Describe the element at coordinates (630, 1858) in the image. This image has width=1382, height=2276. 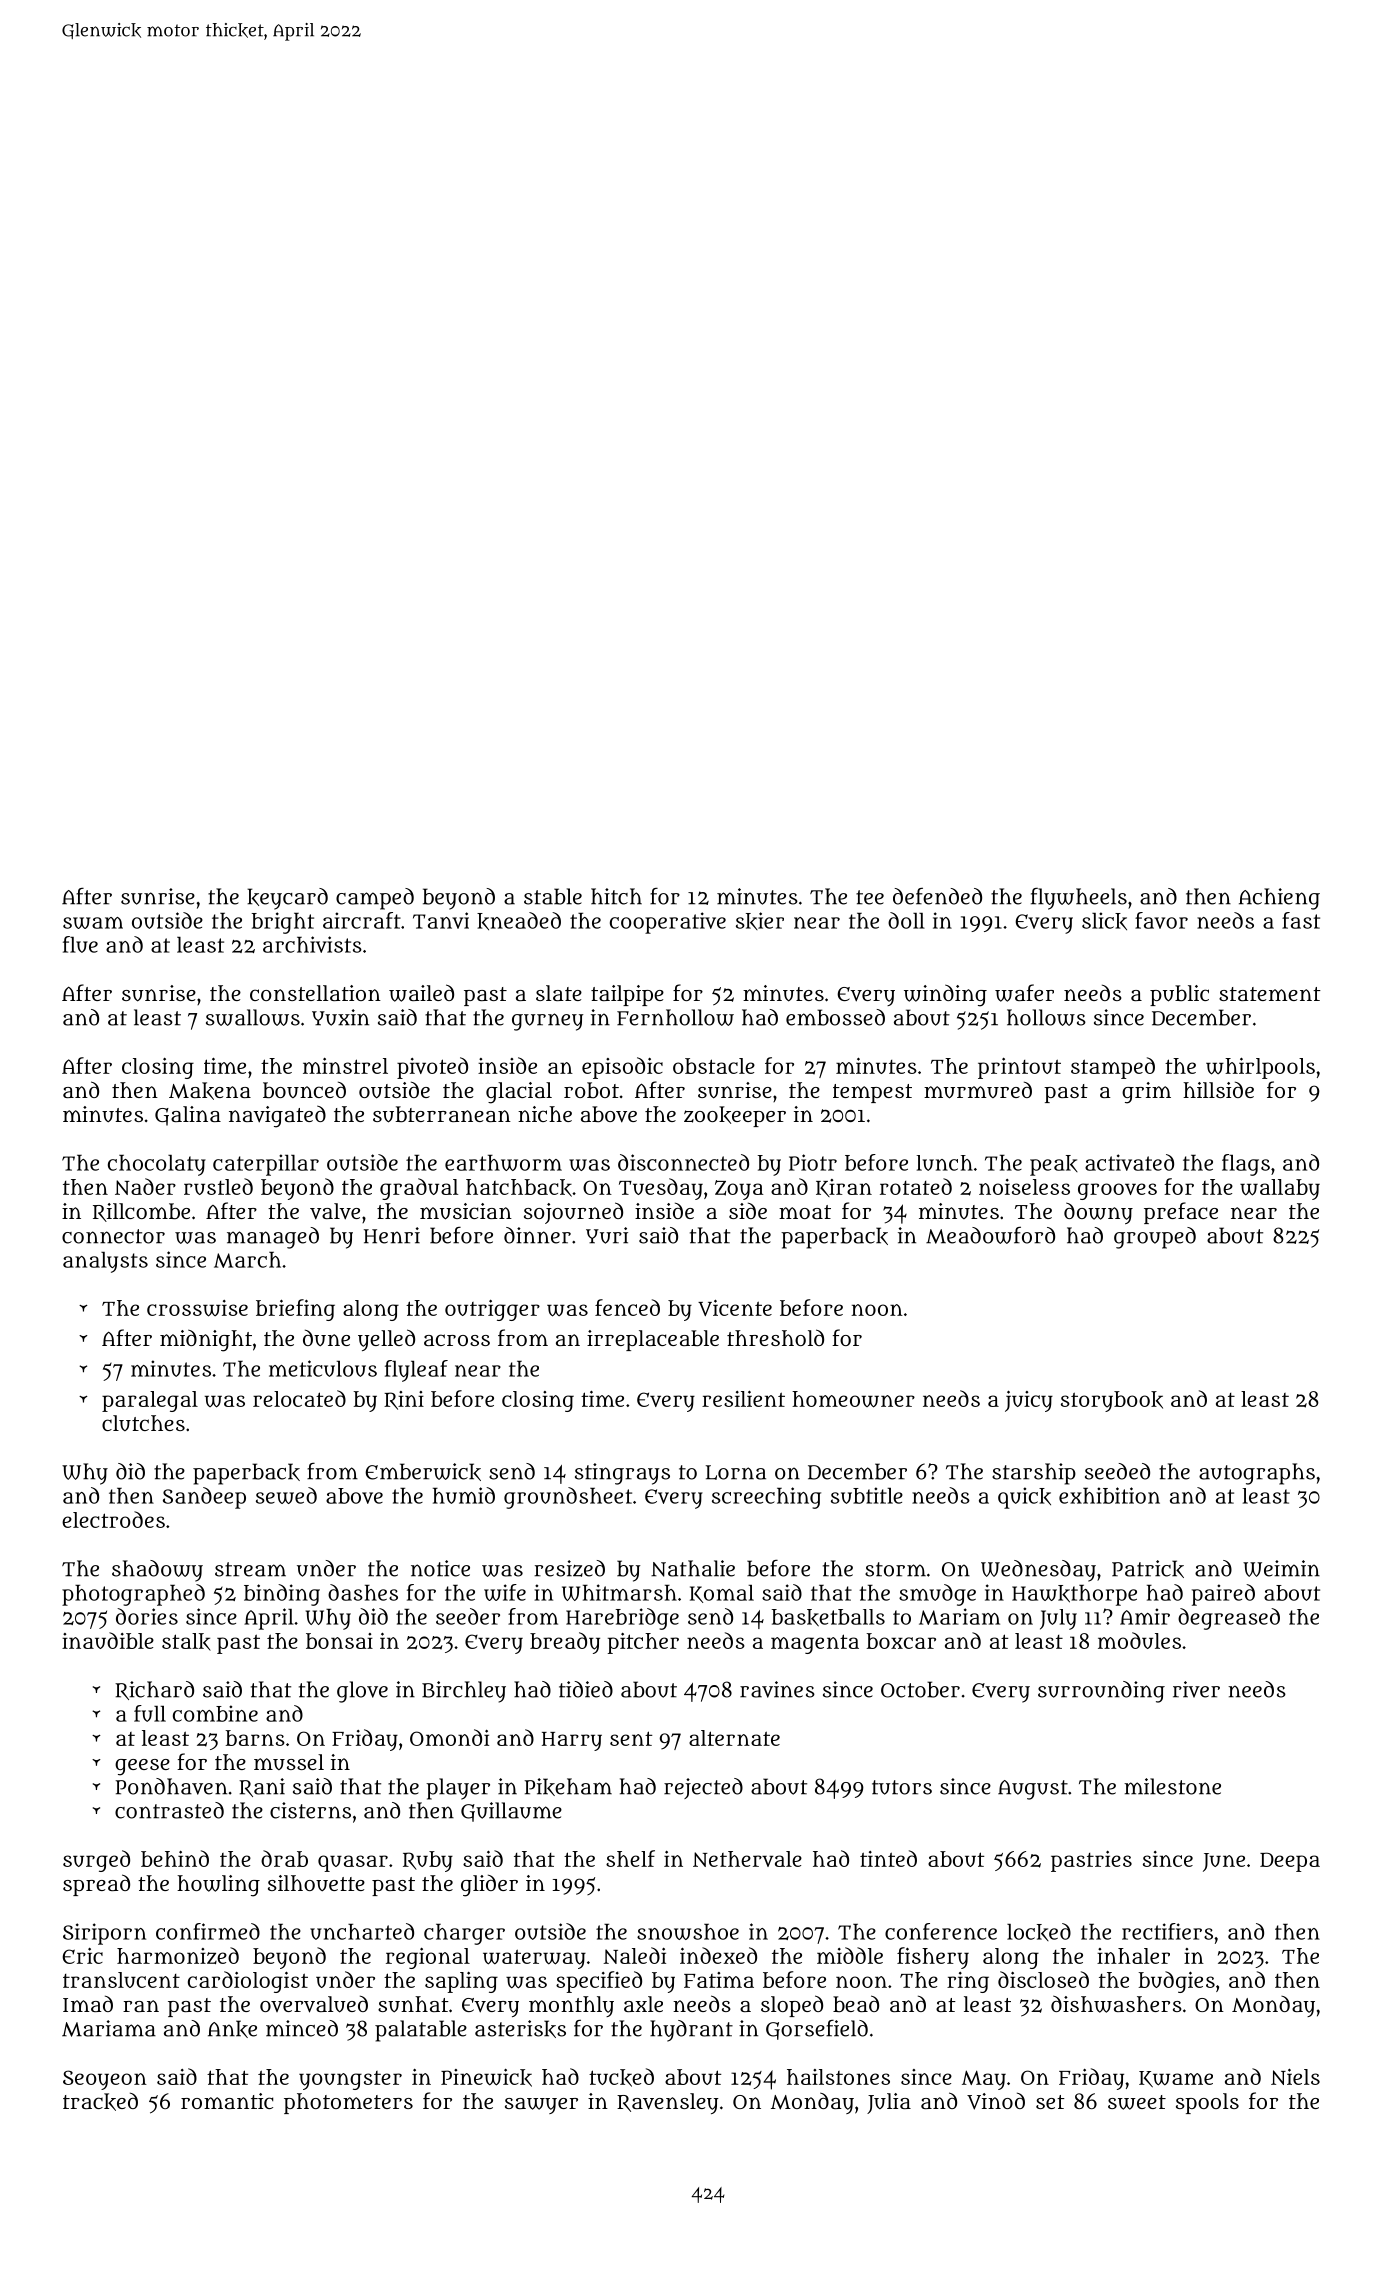
I see `shelf` at that location.
